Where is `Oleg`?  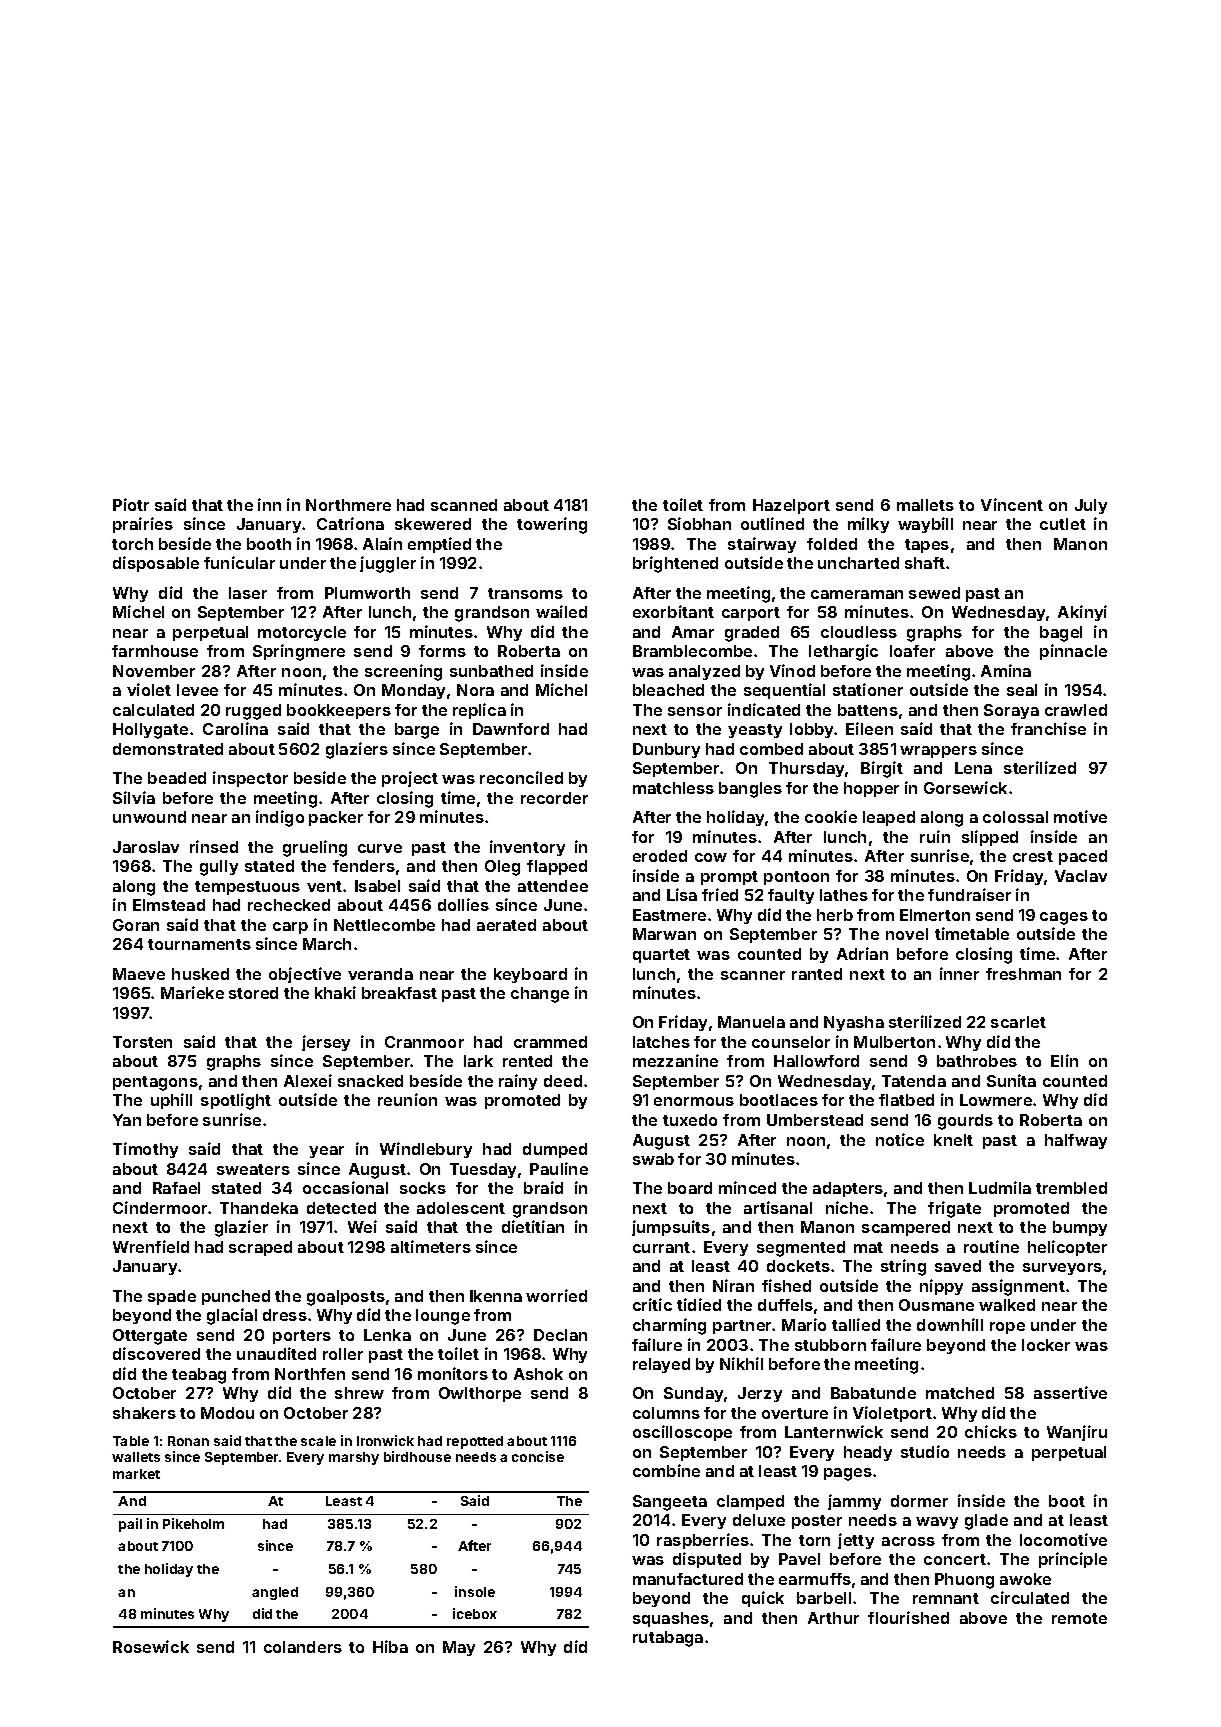 Oleg is located at coordinates (502, 868).
